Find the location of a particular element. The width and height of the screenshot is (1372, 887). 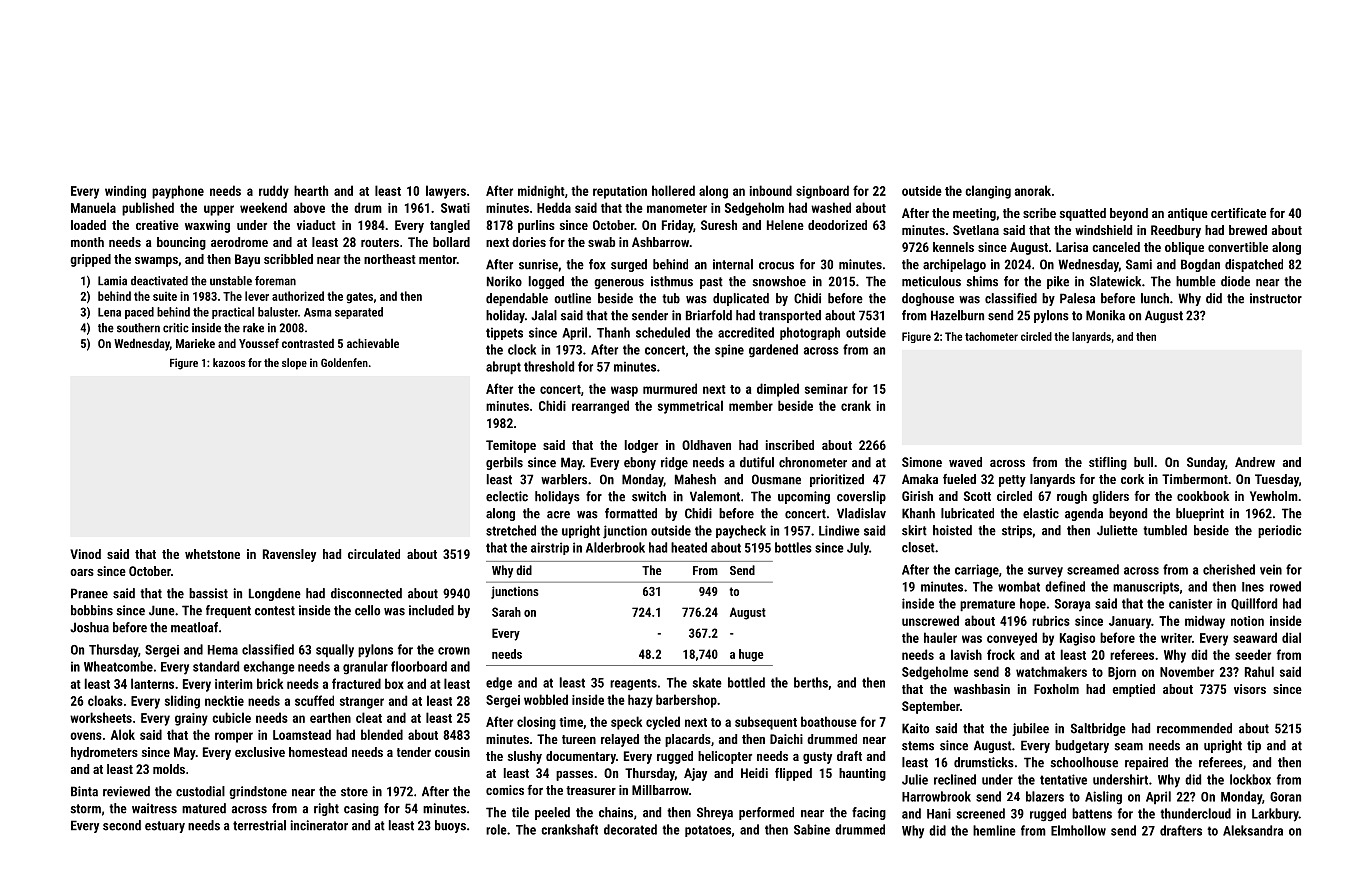

Lamia is located at coordinates (112, 281).
